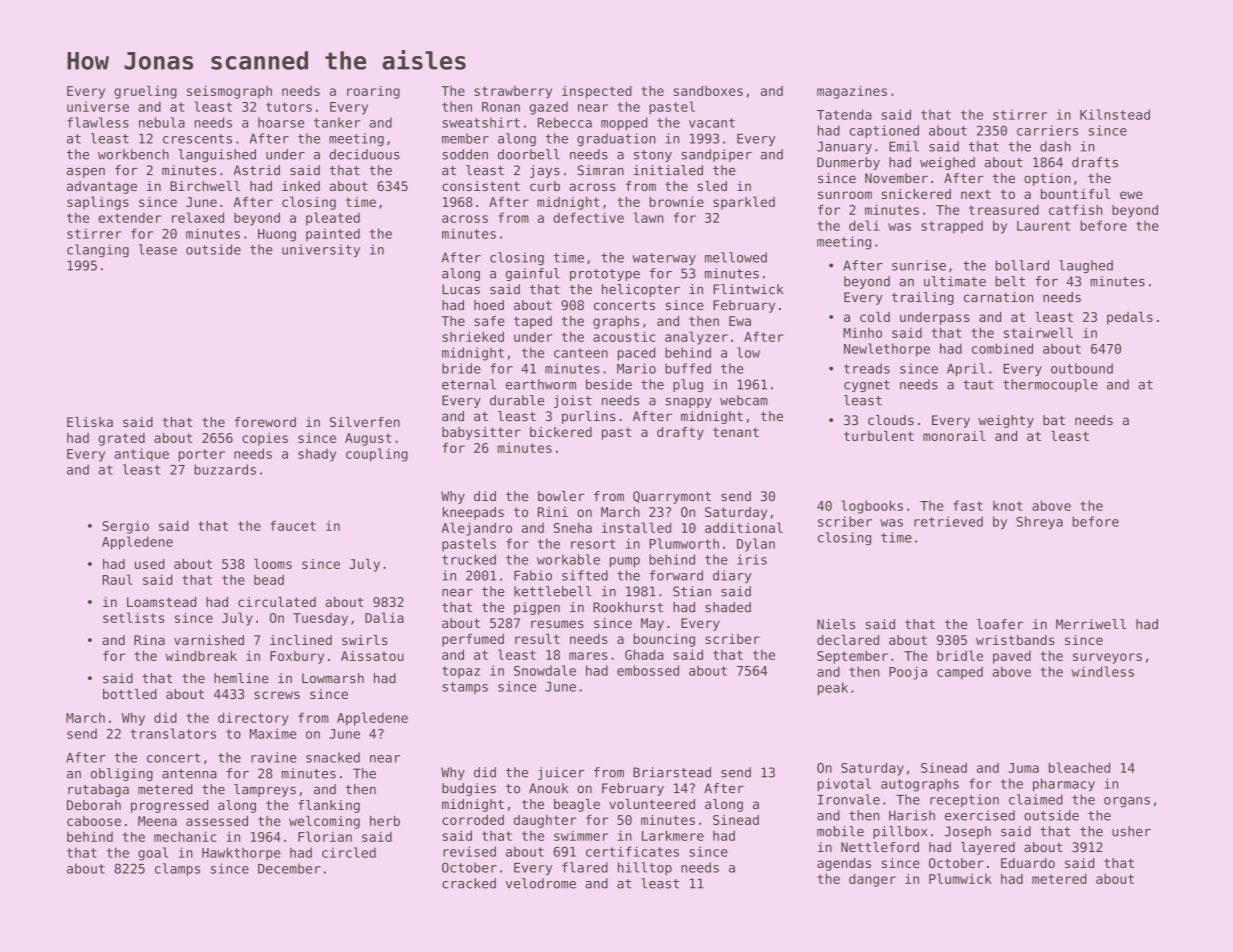 This document has width=1233, height=952. I want to click on Kilnstead, so click(1115, 114).
